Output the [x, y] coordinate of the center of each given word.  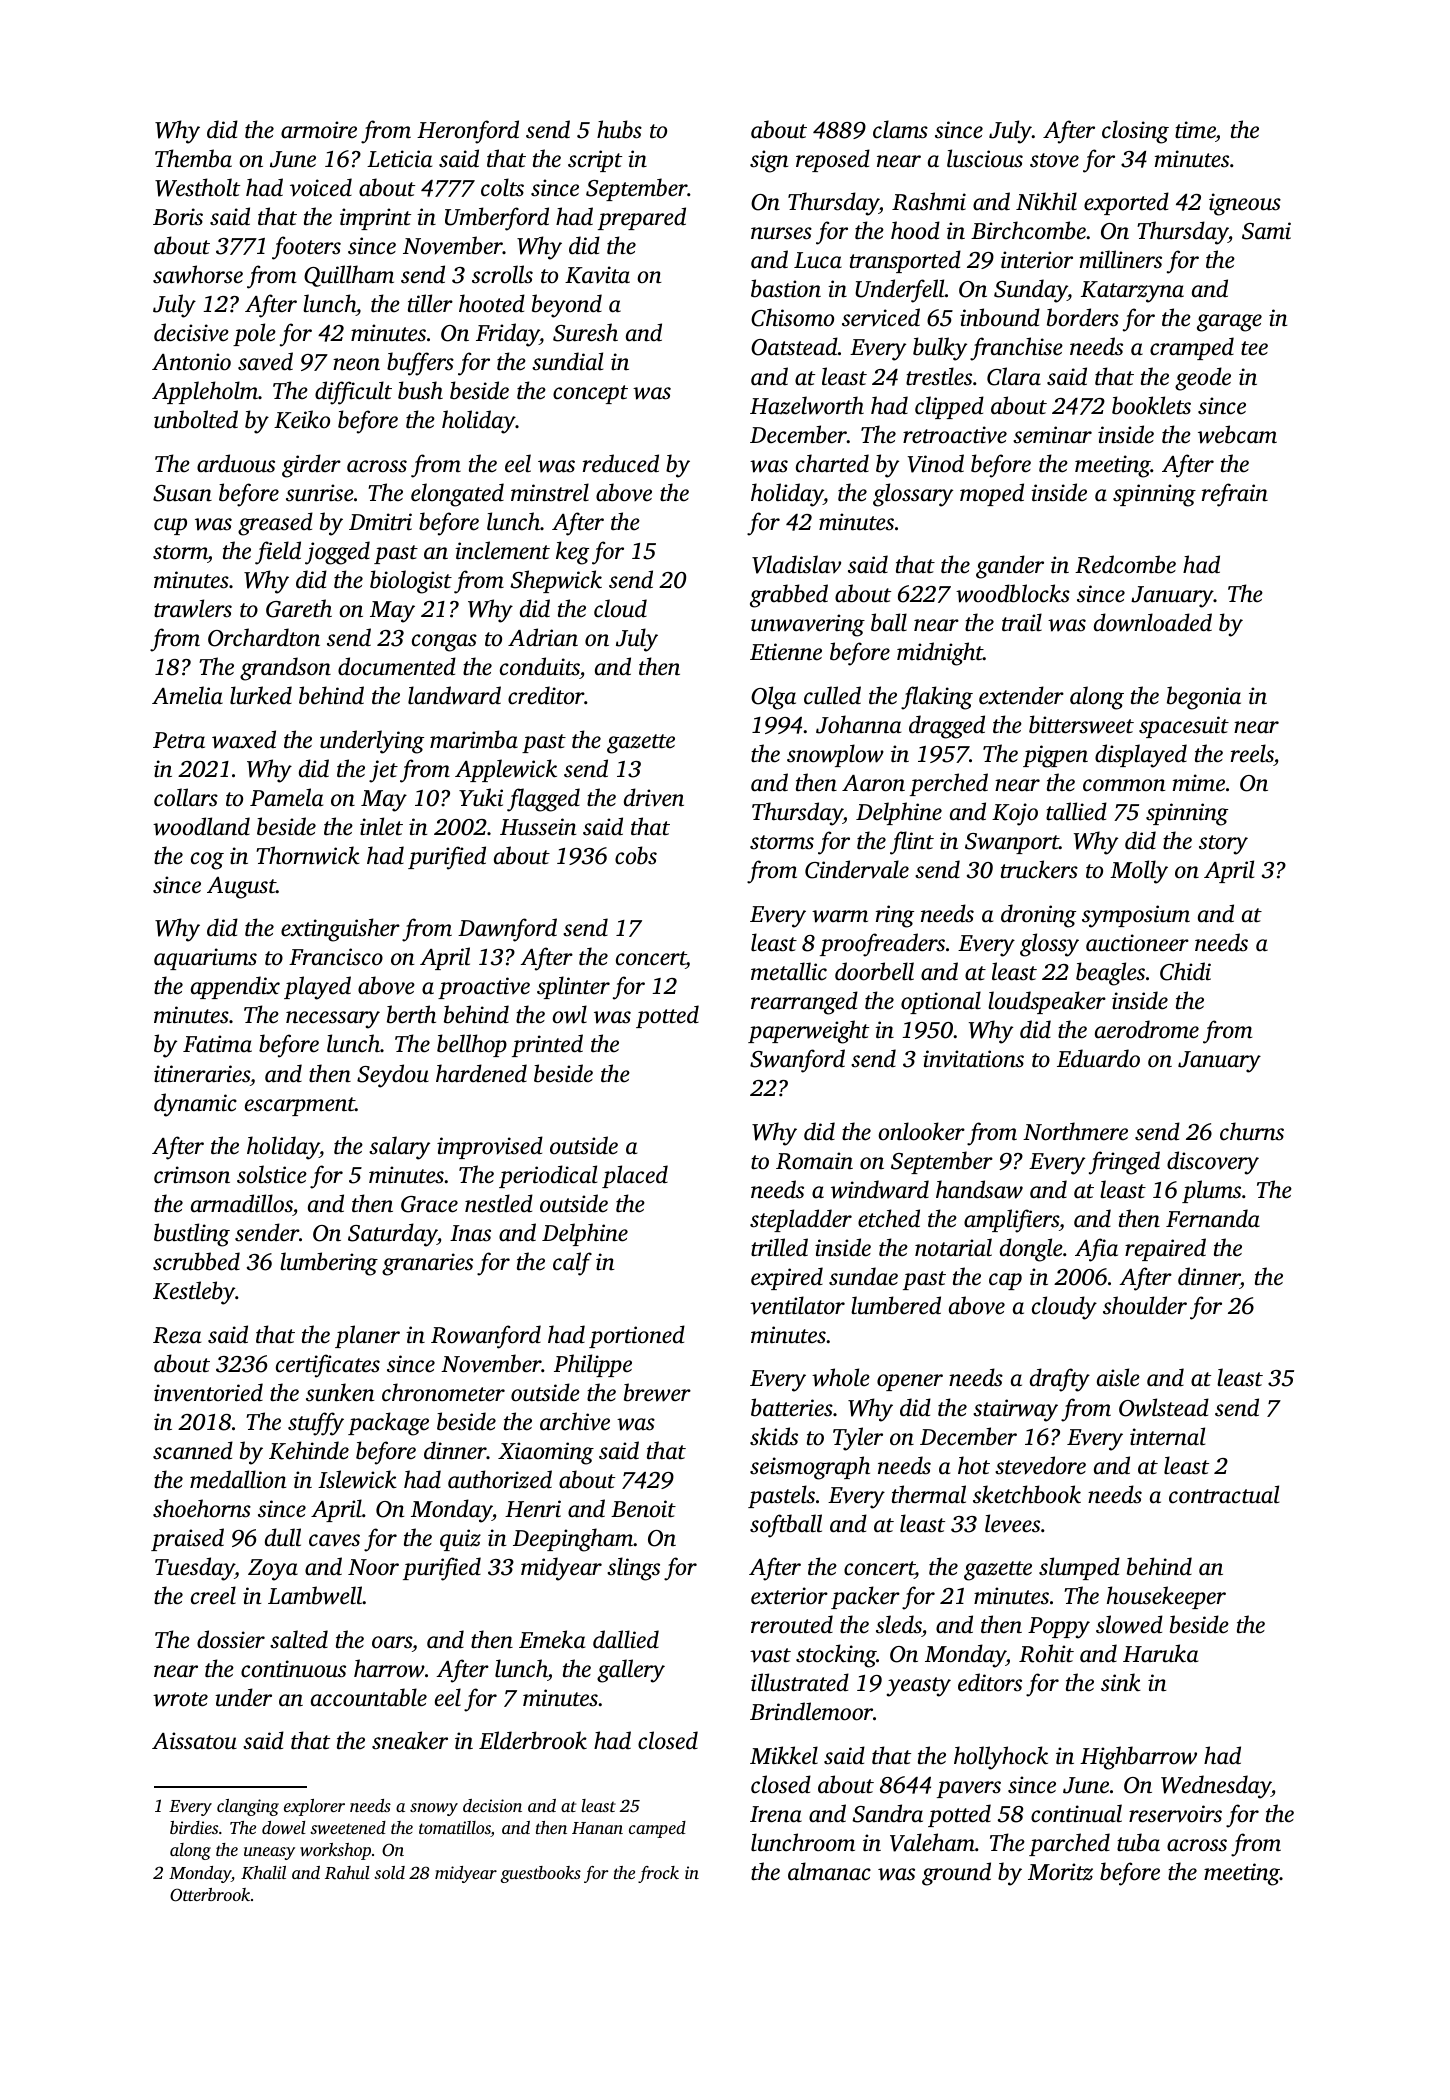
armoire [319, 130]
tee [1254, 348]
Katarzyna [1132, 292]
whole [841, 1377]
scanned [193, 1450]
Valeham [932, 1842]
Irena [776, 1814]
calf [572, 1264]
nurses [781, 233]
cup [170, 526]
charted [832, 463]
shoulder [1145, 1305]
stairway [1015, 1410]
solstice [272, 1174]
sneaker [410, 1740]
